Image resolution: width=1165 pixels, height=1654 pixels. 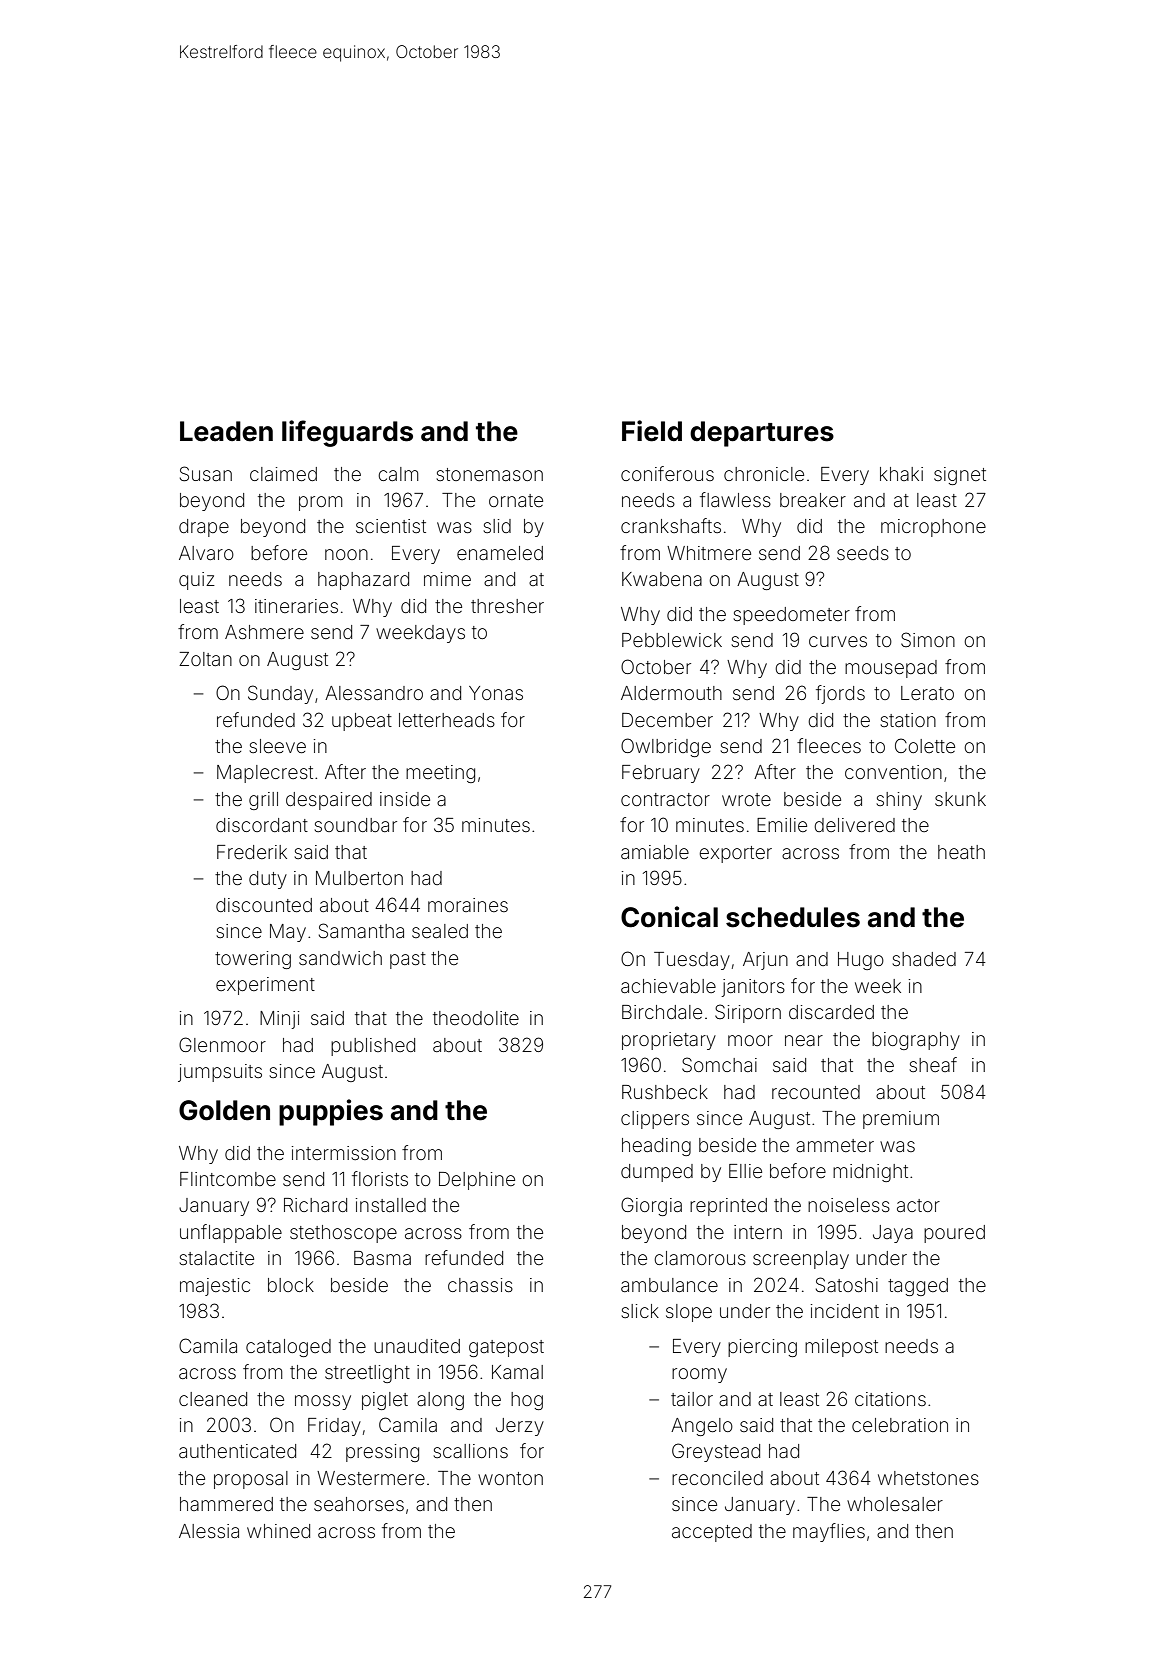 What do you see at coordinates (661, 774) in the page?
I see `February` at bounding box center [661, 774].
